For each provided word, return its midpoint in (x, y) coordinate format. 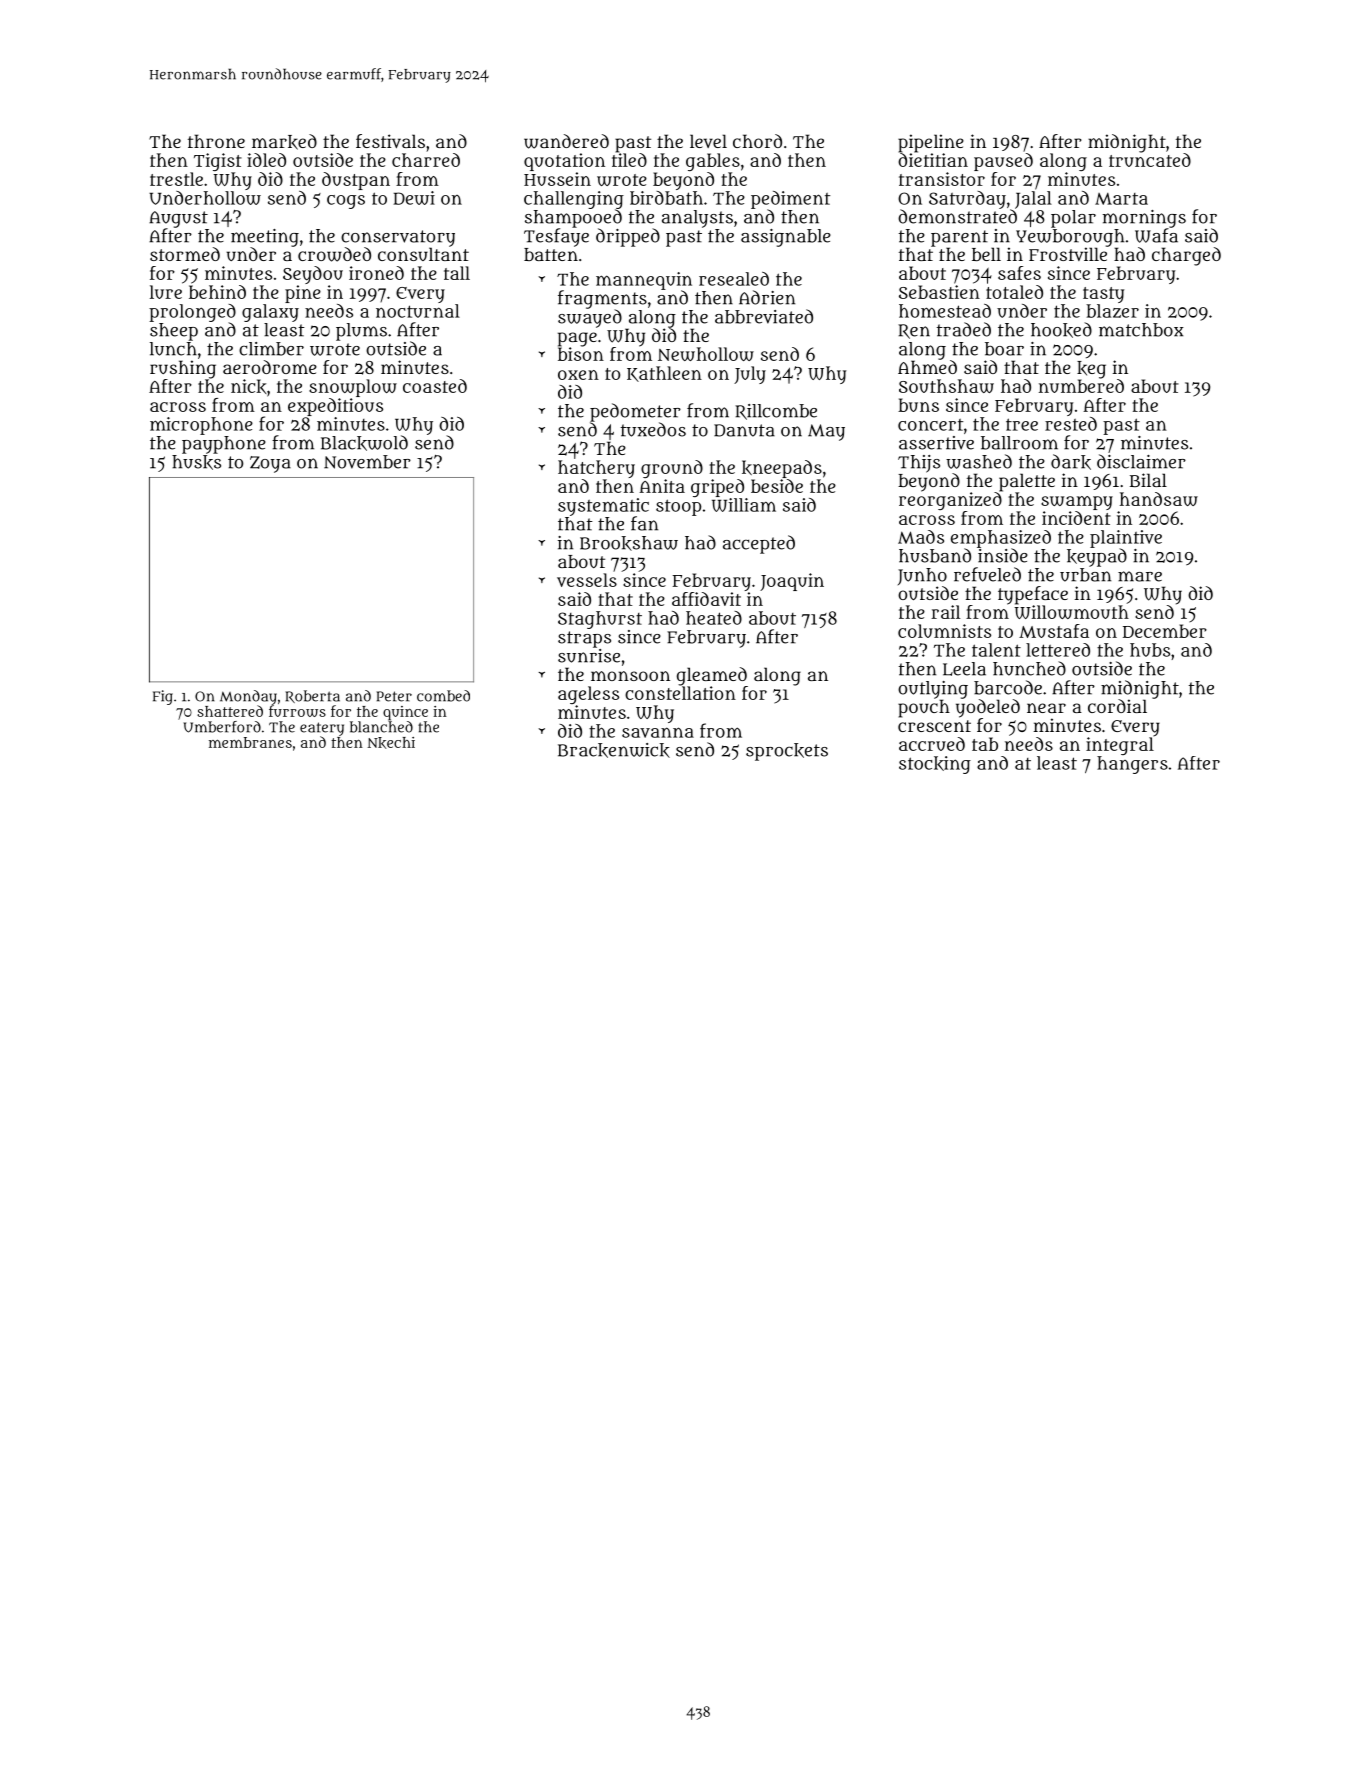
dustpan (356, 181)
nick (249, 386)
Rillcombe (776, 412)
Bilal (1148, 480)
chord (757, 141)
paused (1003, 162)
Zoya (270, 464)
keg (1091, 370)
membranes (250, 742)
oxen (578, 375)
